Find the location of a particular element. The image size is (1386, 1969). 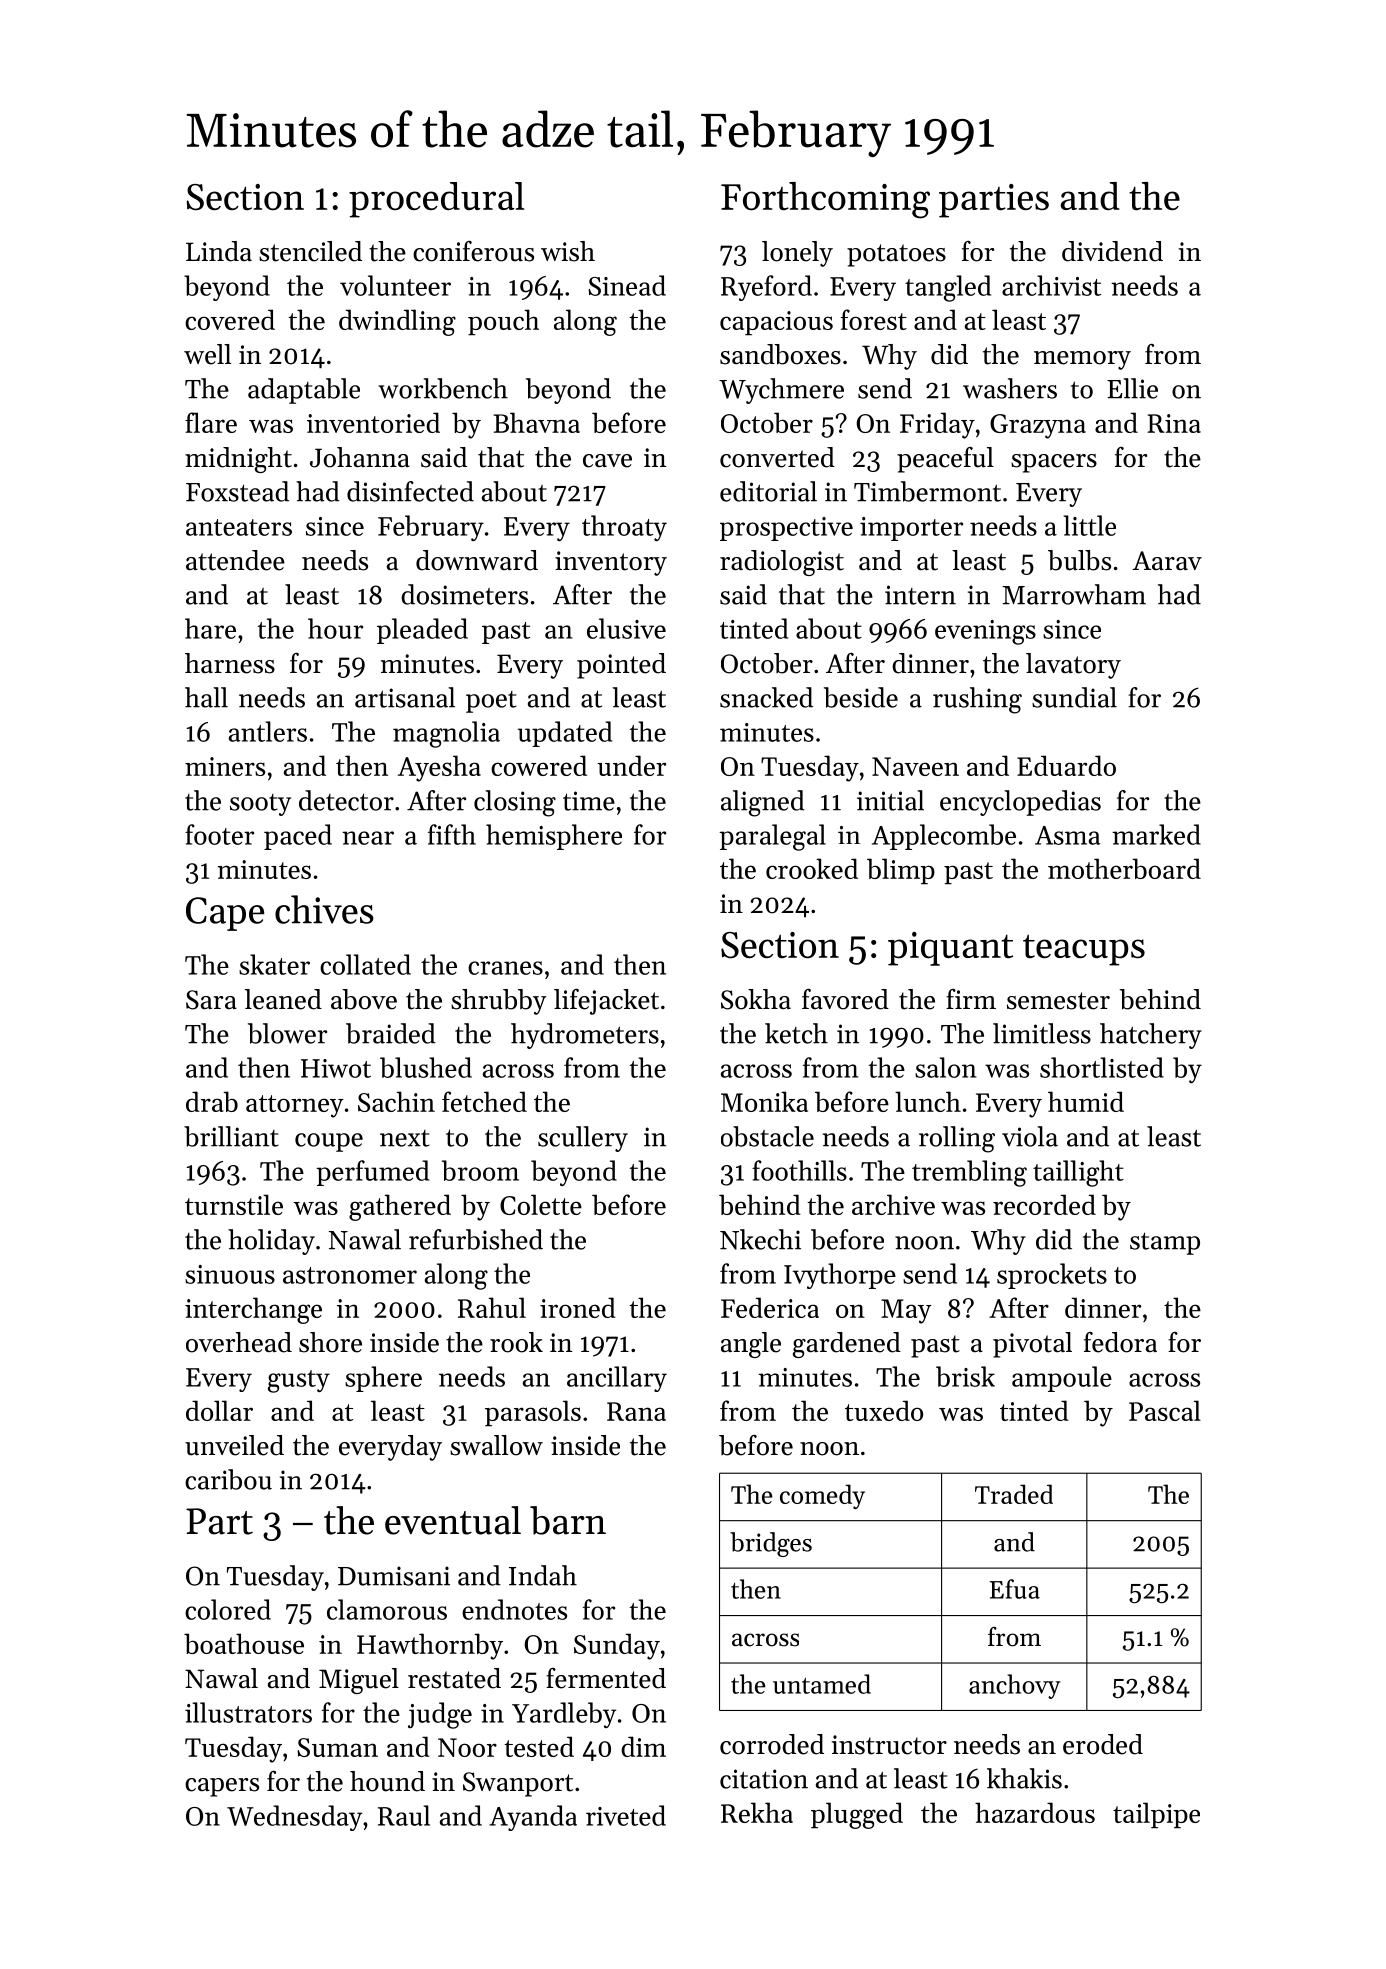

procedural is located at coordinates (436, 200).
